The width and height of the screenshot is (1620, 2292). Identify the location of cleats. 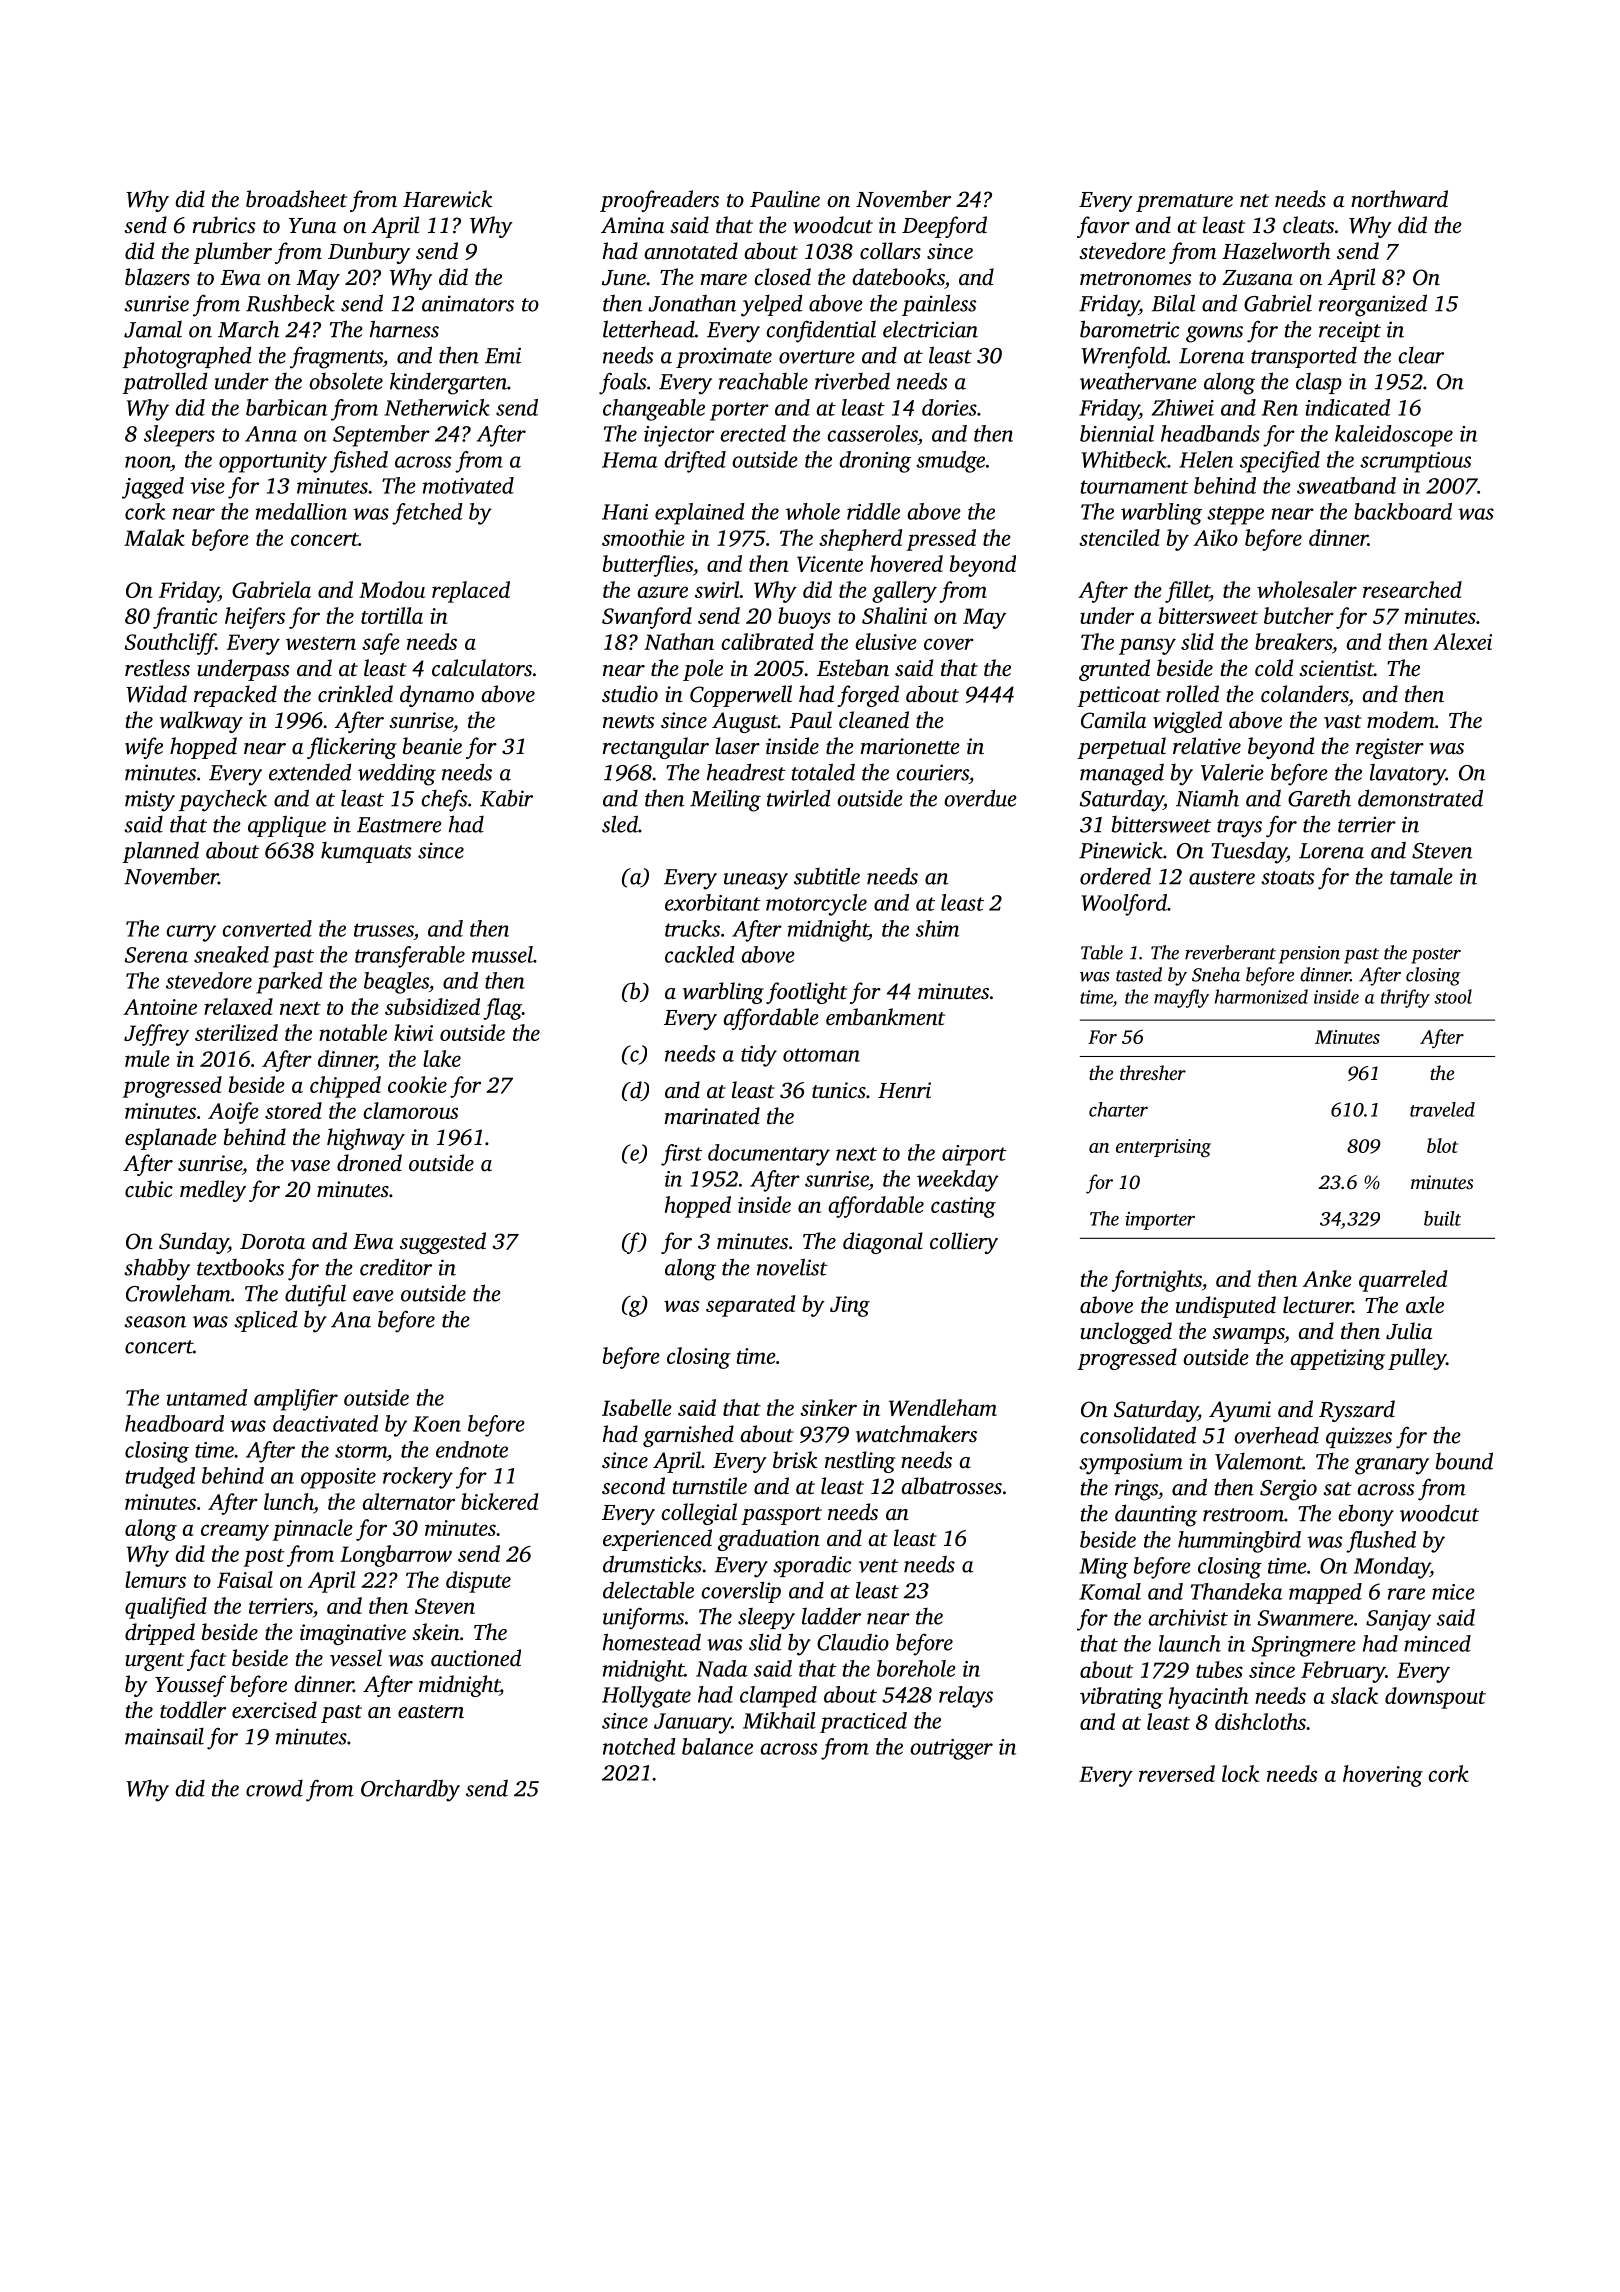
(1308, 225).
